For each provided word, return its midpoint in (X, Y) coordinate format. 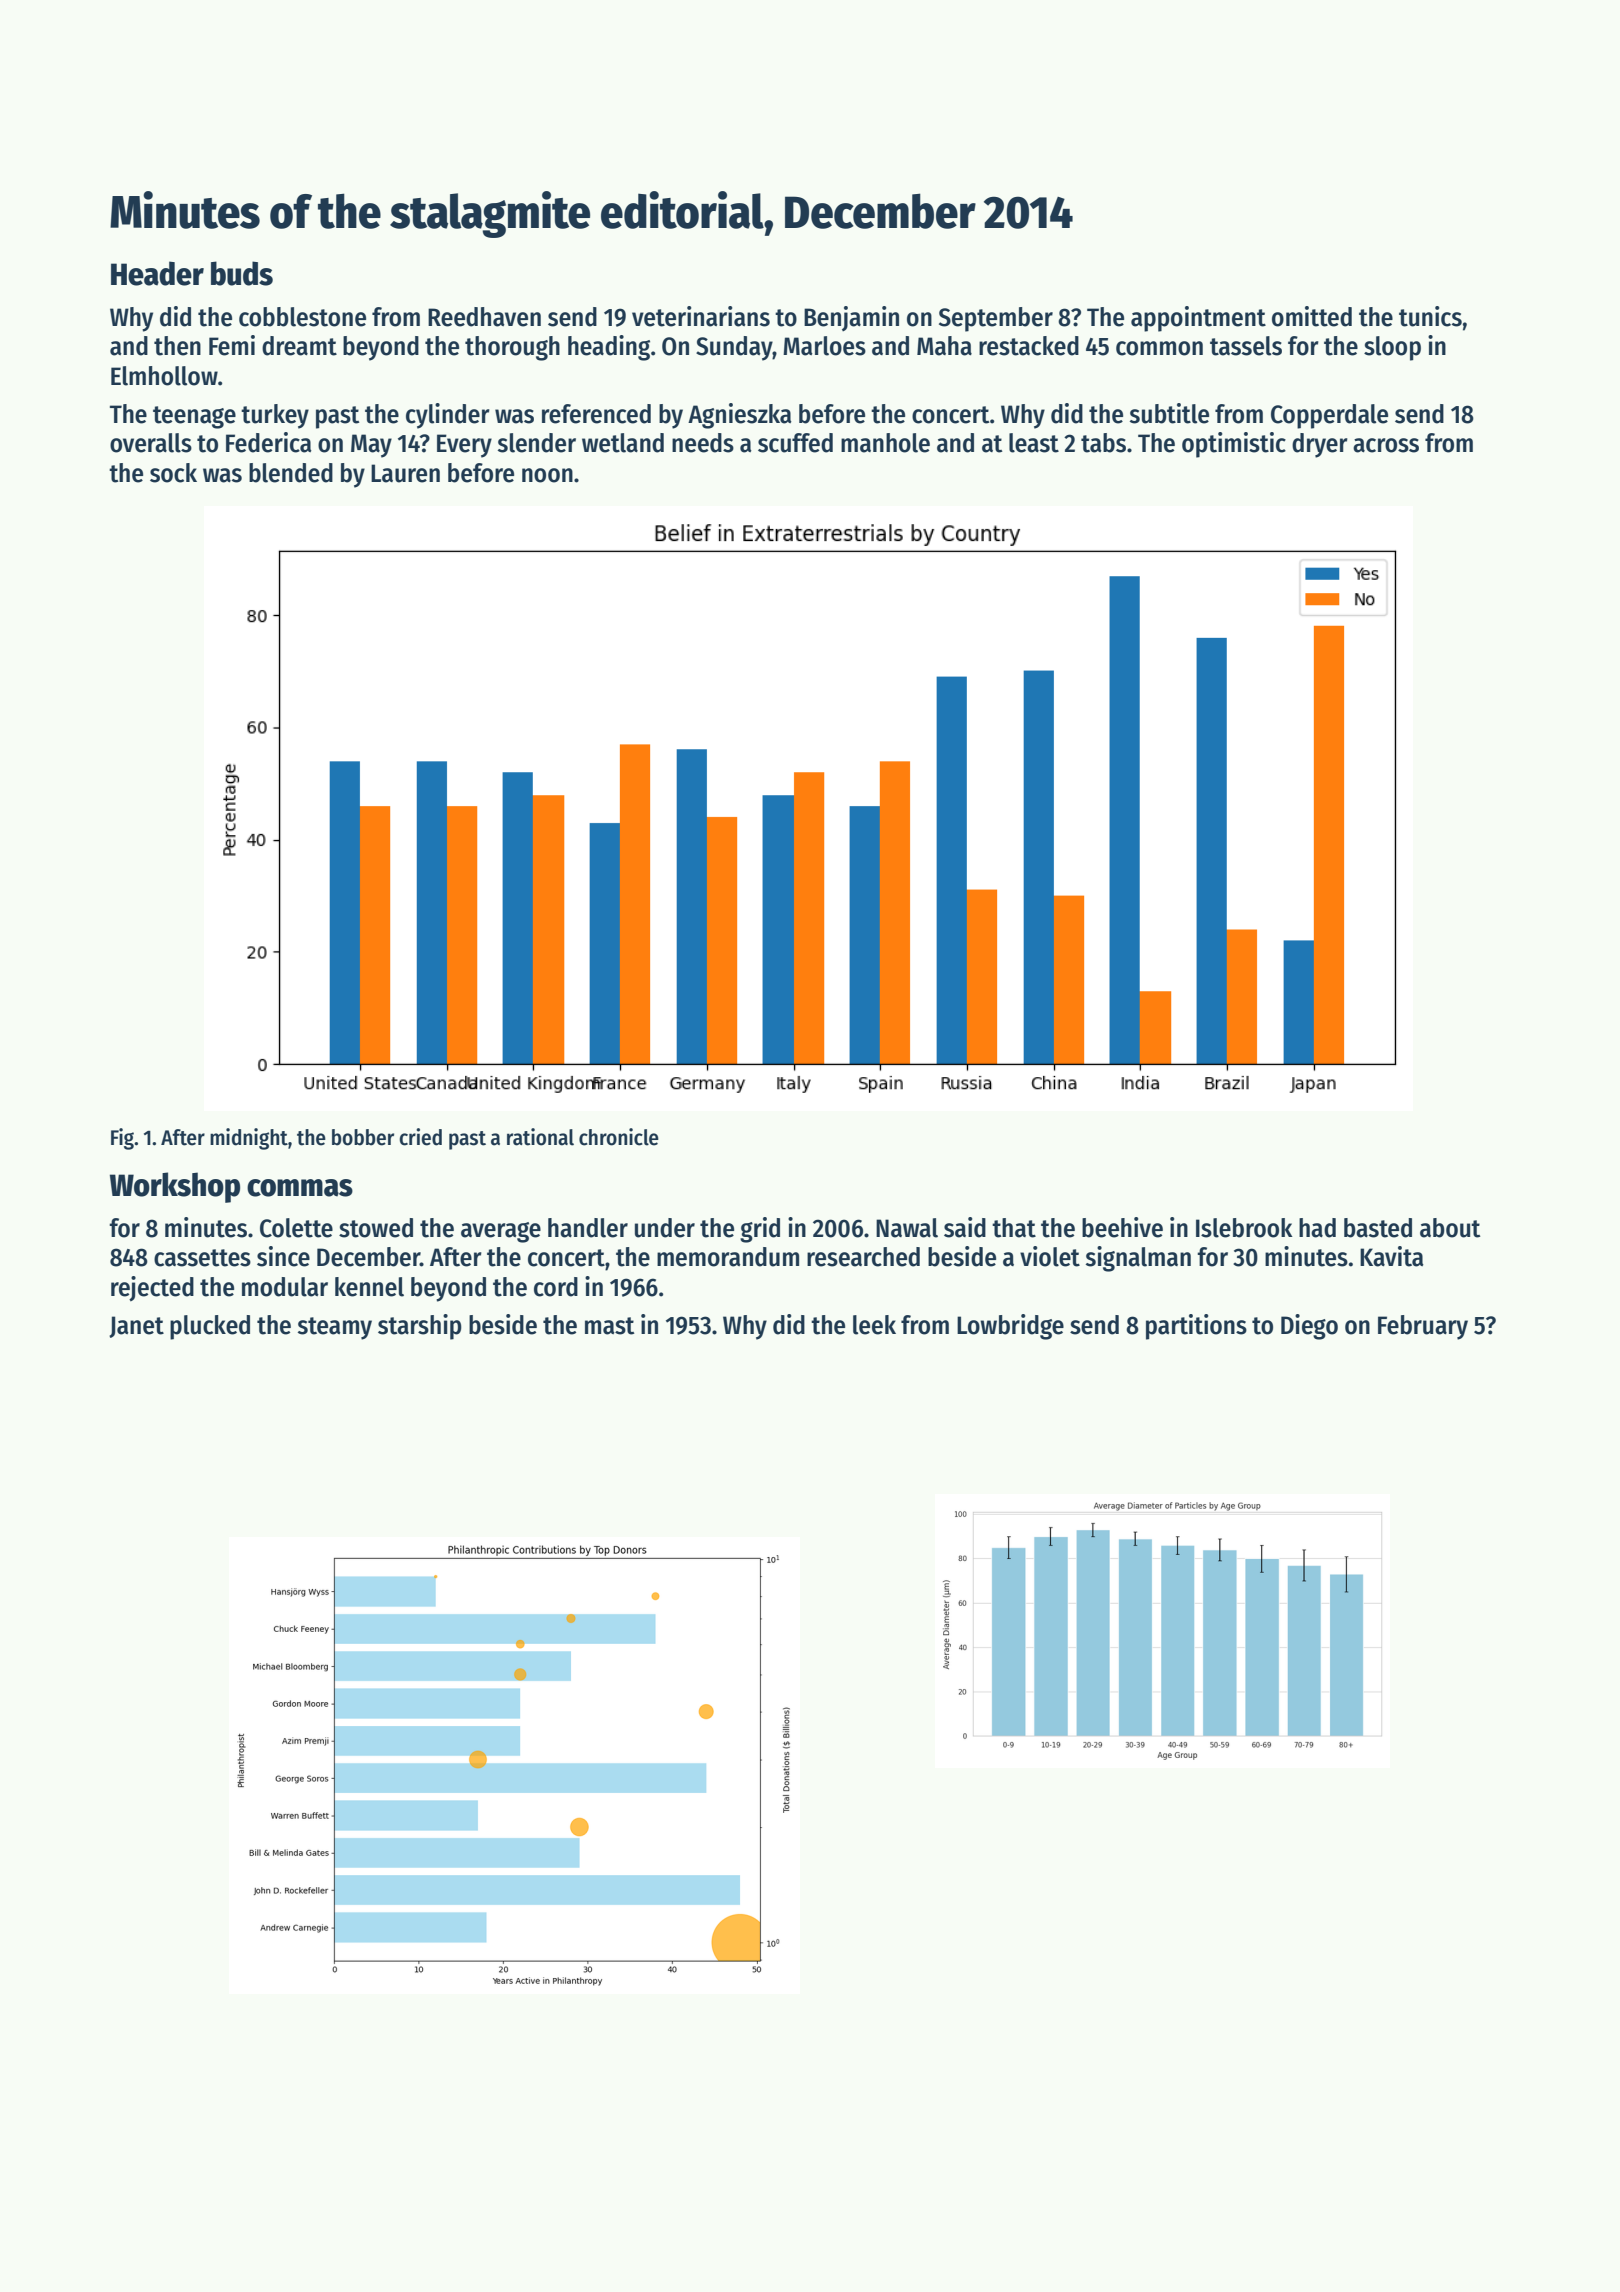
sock (173, 473)
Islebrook (1244, 1228)
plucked (210, 1327)
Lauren (405, 473)
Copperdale (1329, 416)
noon (547, 475)
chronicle (619, 1137)
